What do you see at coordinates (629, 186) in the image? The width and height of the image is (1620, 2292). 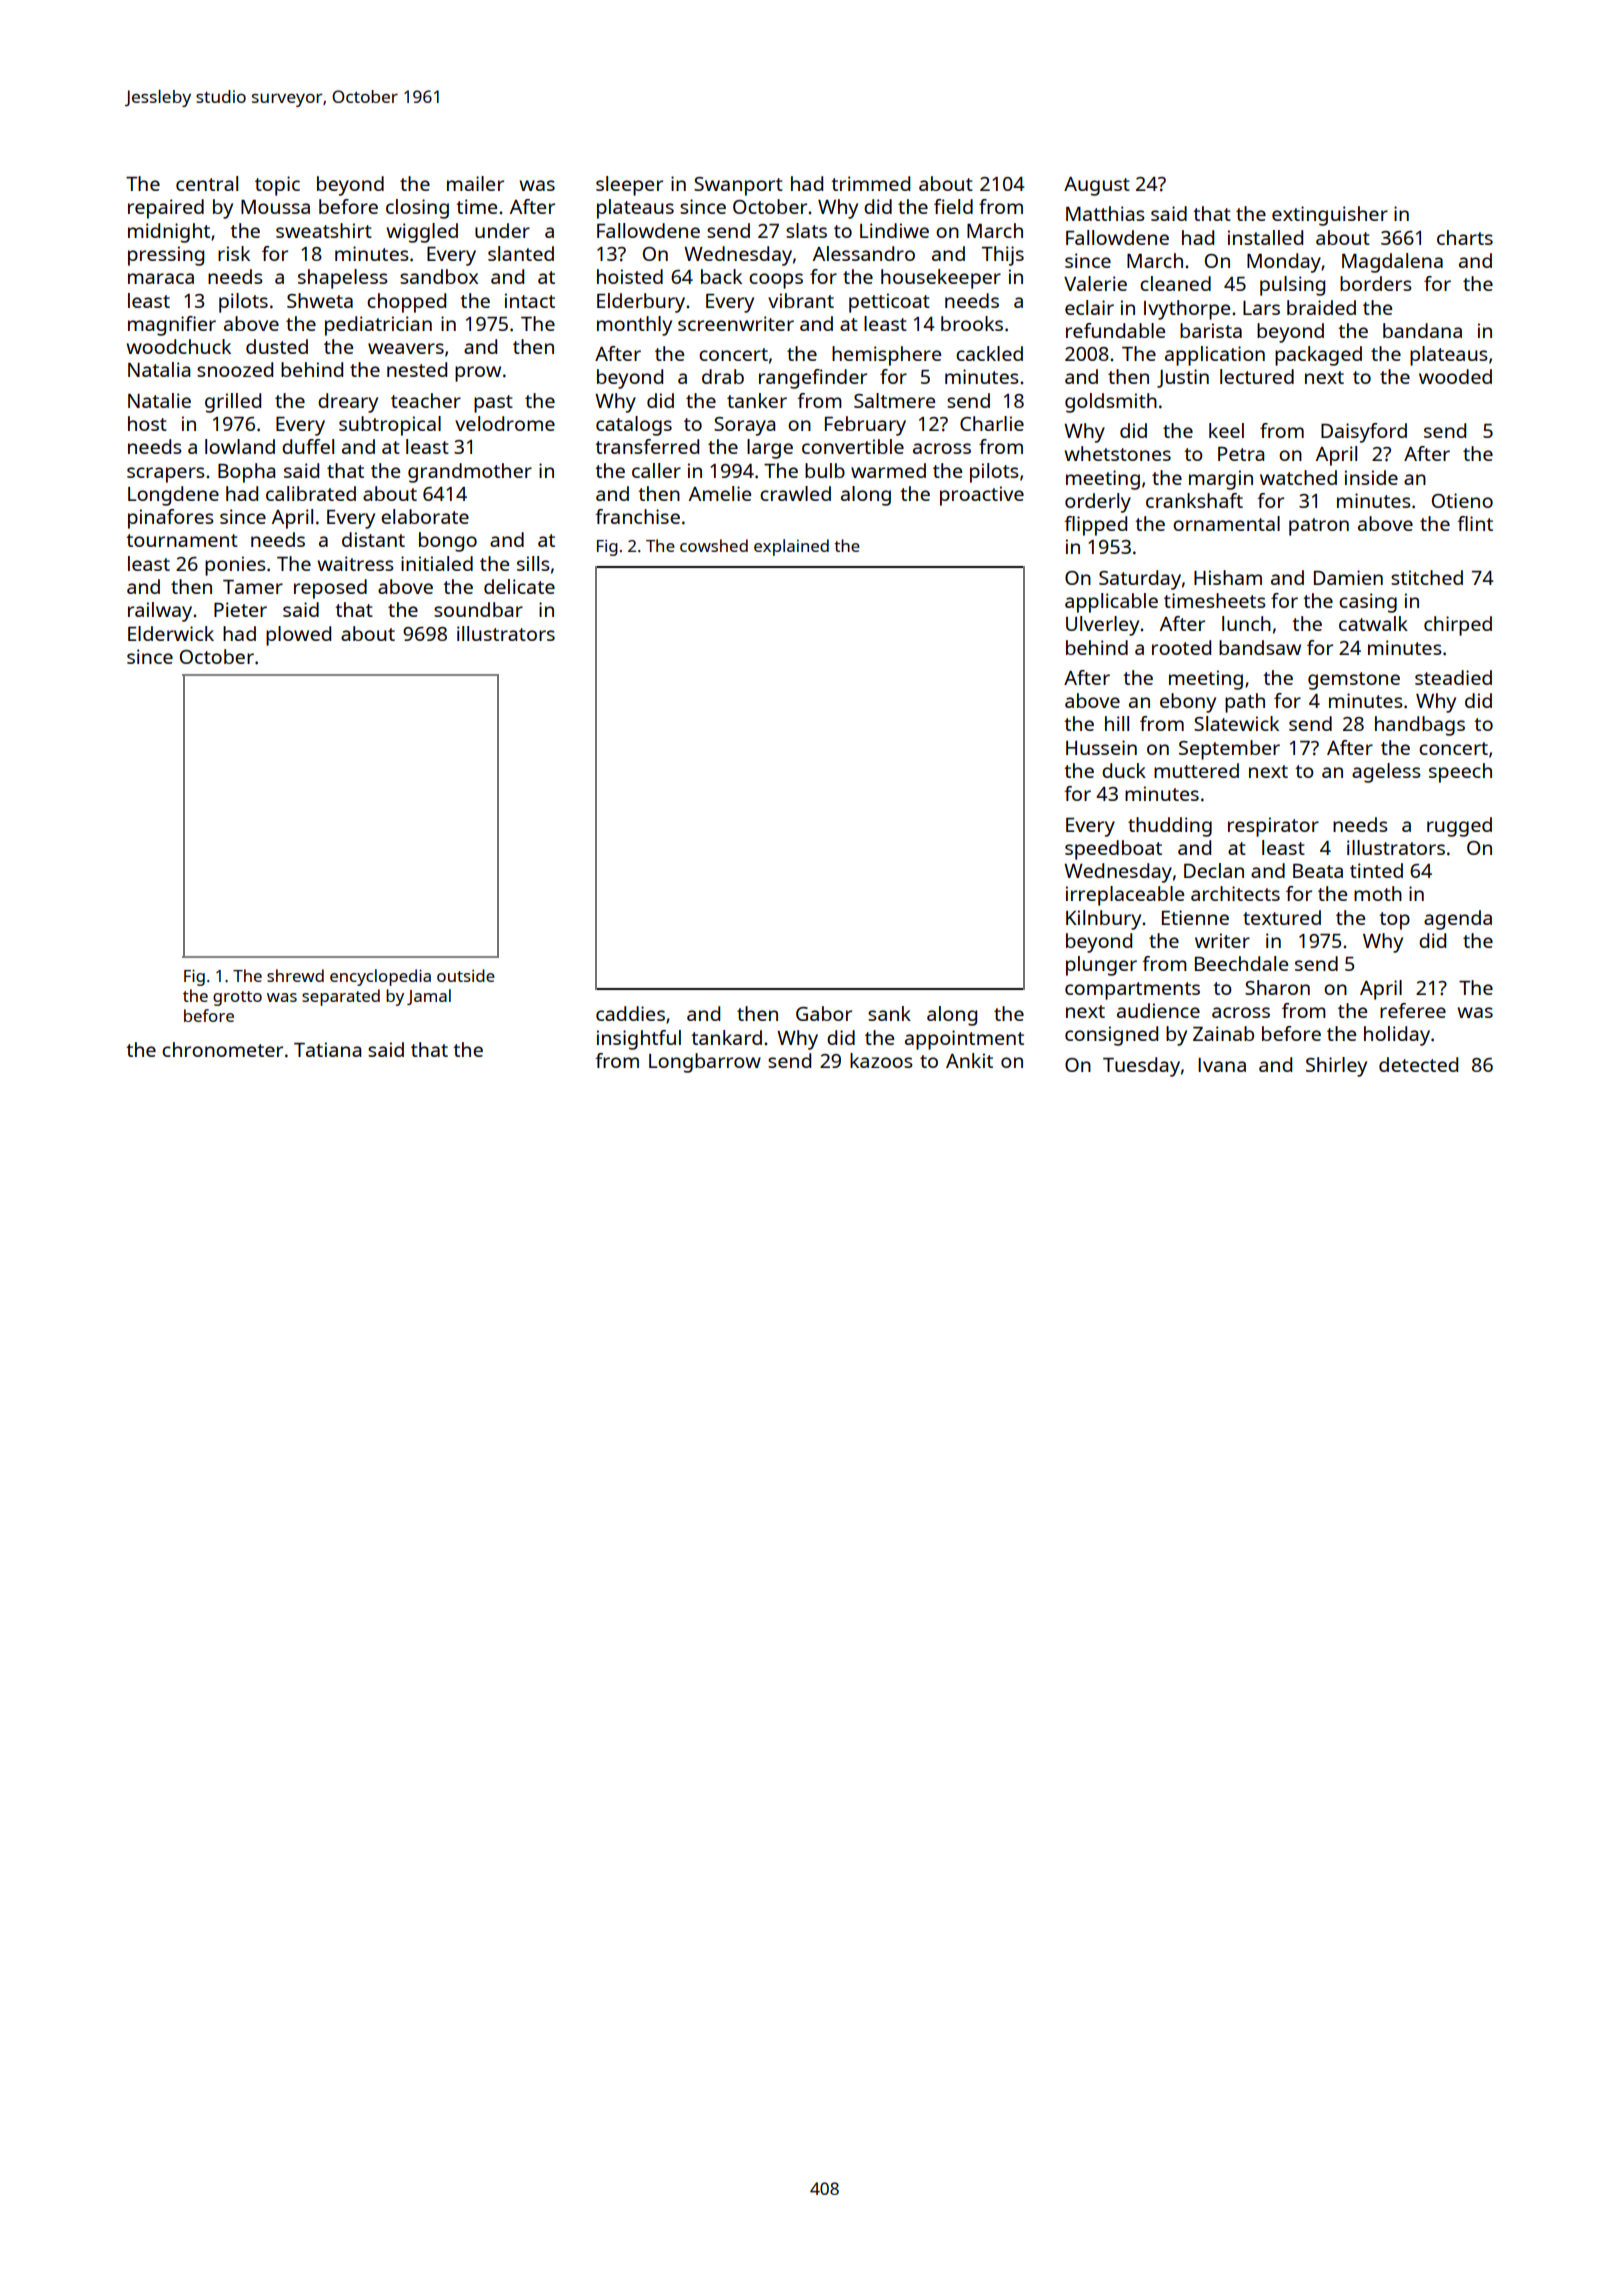 I see `sleeper` at bounding box center [629, 186].
